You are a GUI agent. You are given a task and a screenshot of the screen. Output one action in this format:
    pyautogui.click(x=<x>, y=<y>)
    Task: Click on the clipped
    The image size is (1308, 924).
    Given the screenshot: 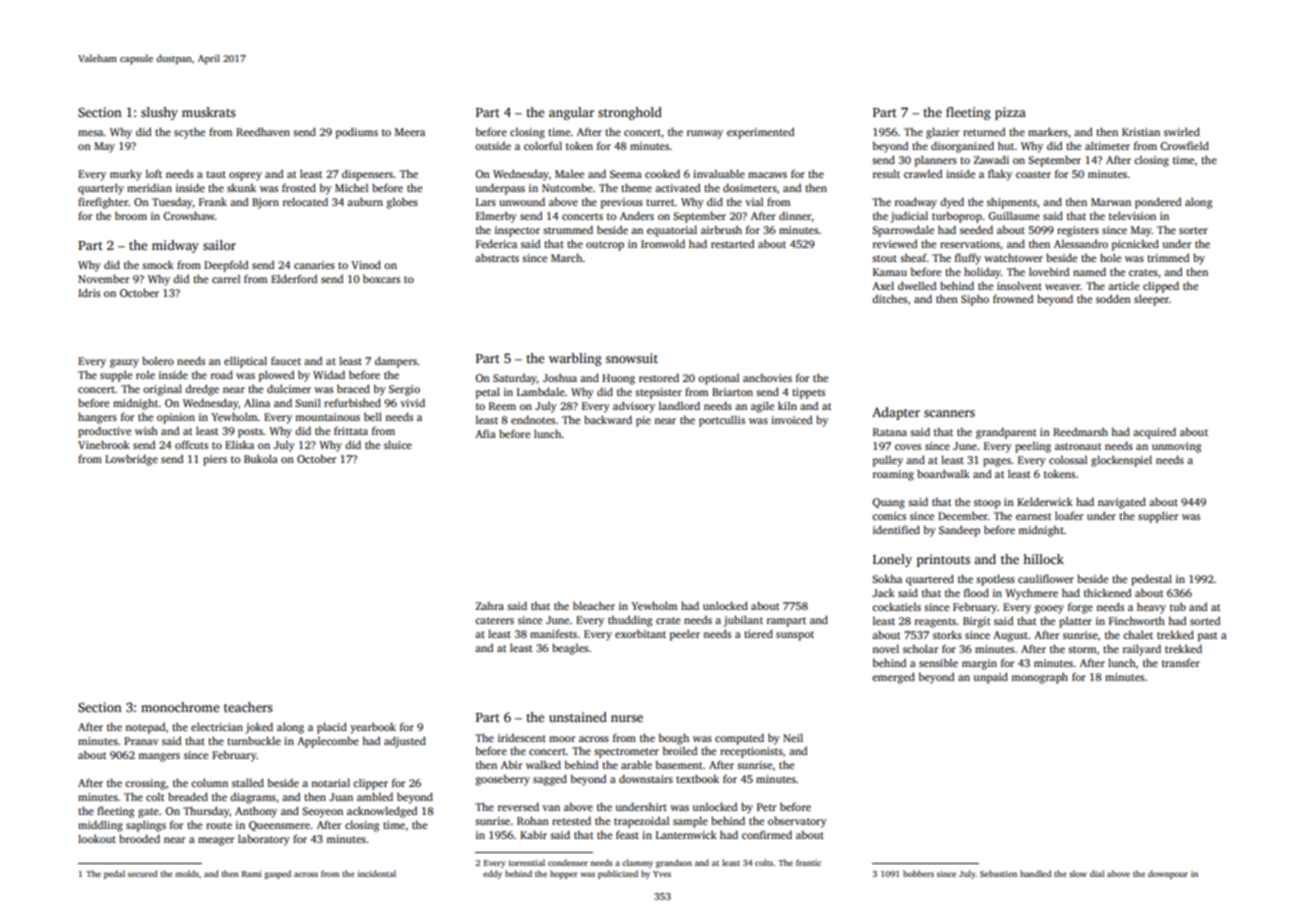 What is the action you would take?
    pyautogui.click(x=1161, y=287)
